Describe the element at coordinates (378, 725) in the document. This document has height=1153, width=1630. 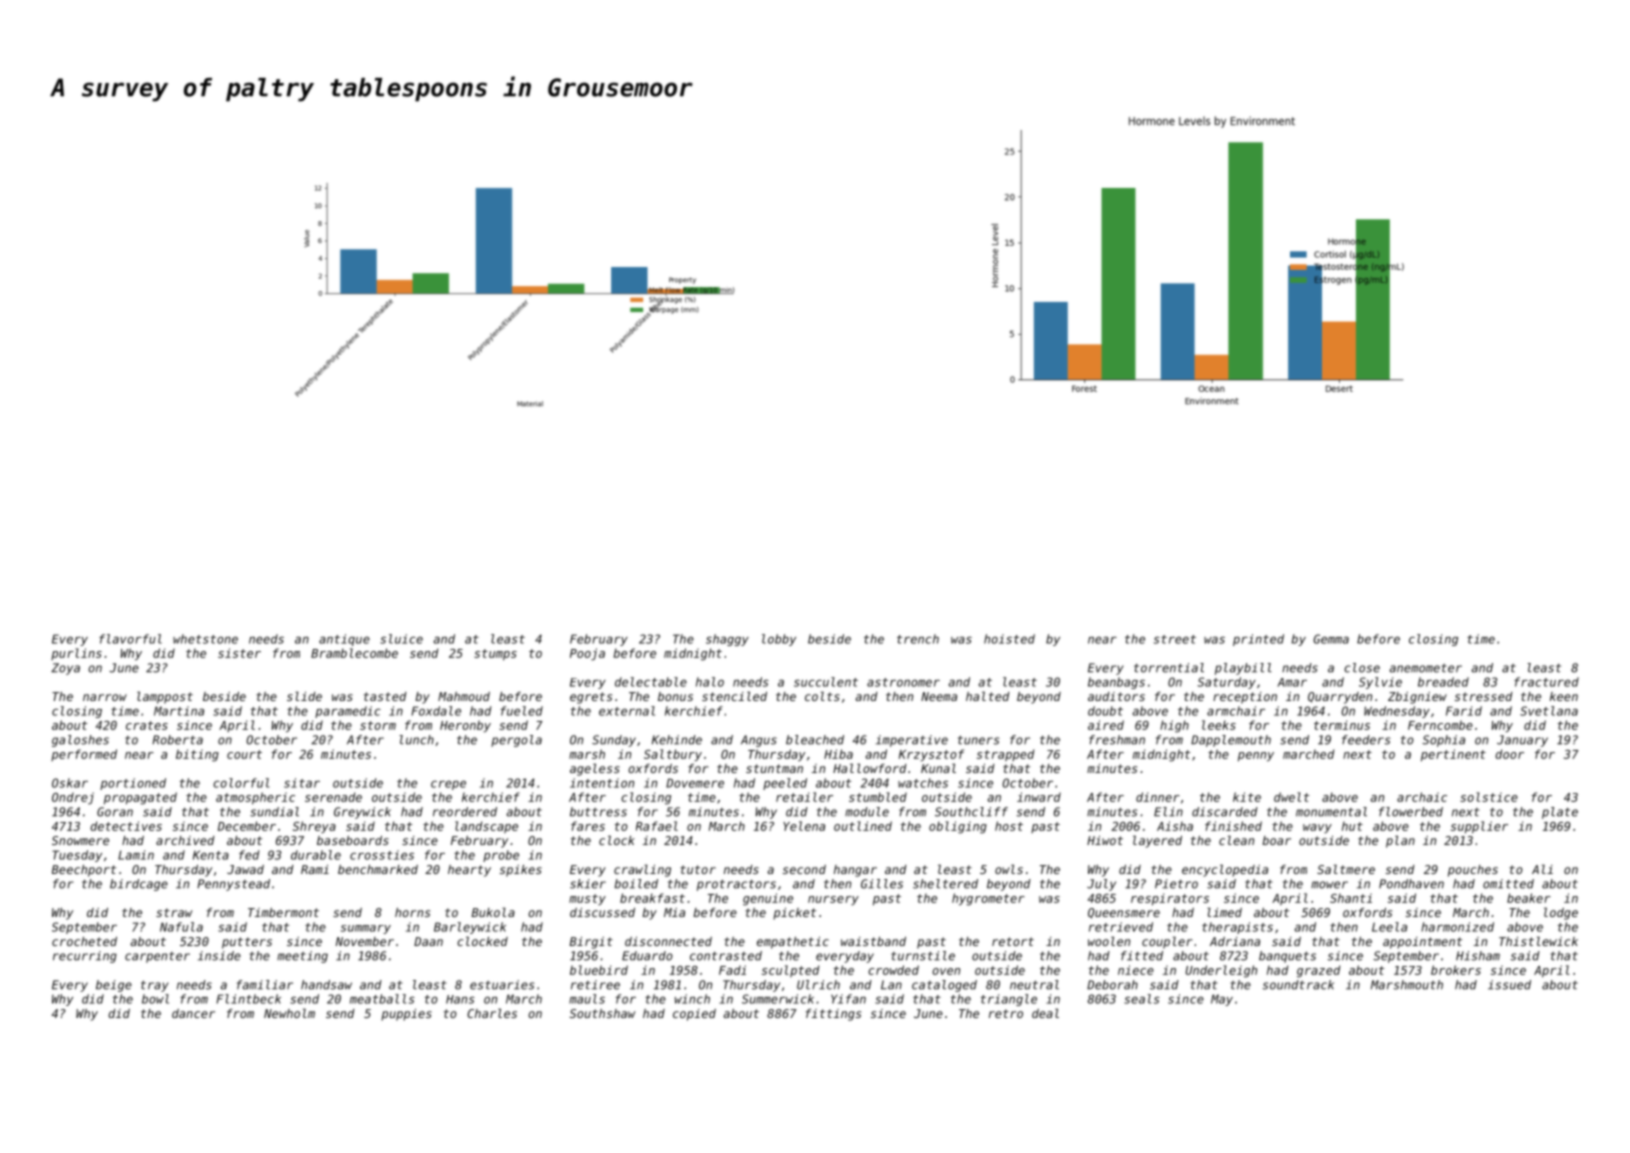
I see `storm` at that location.
